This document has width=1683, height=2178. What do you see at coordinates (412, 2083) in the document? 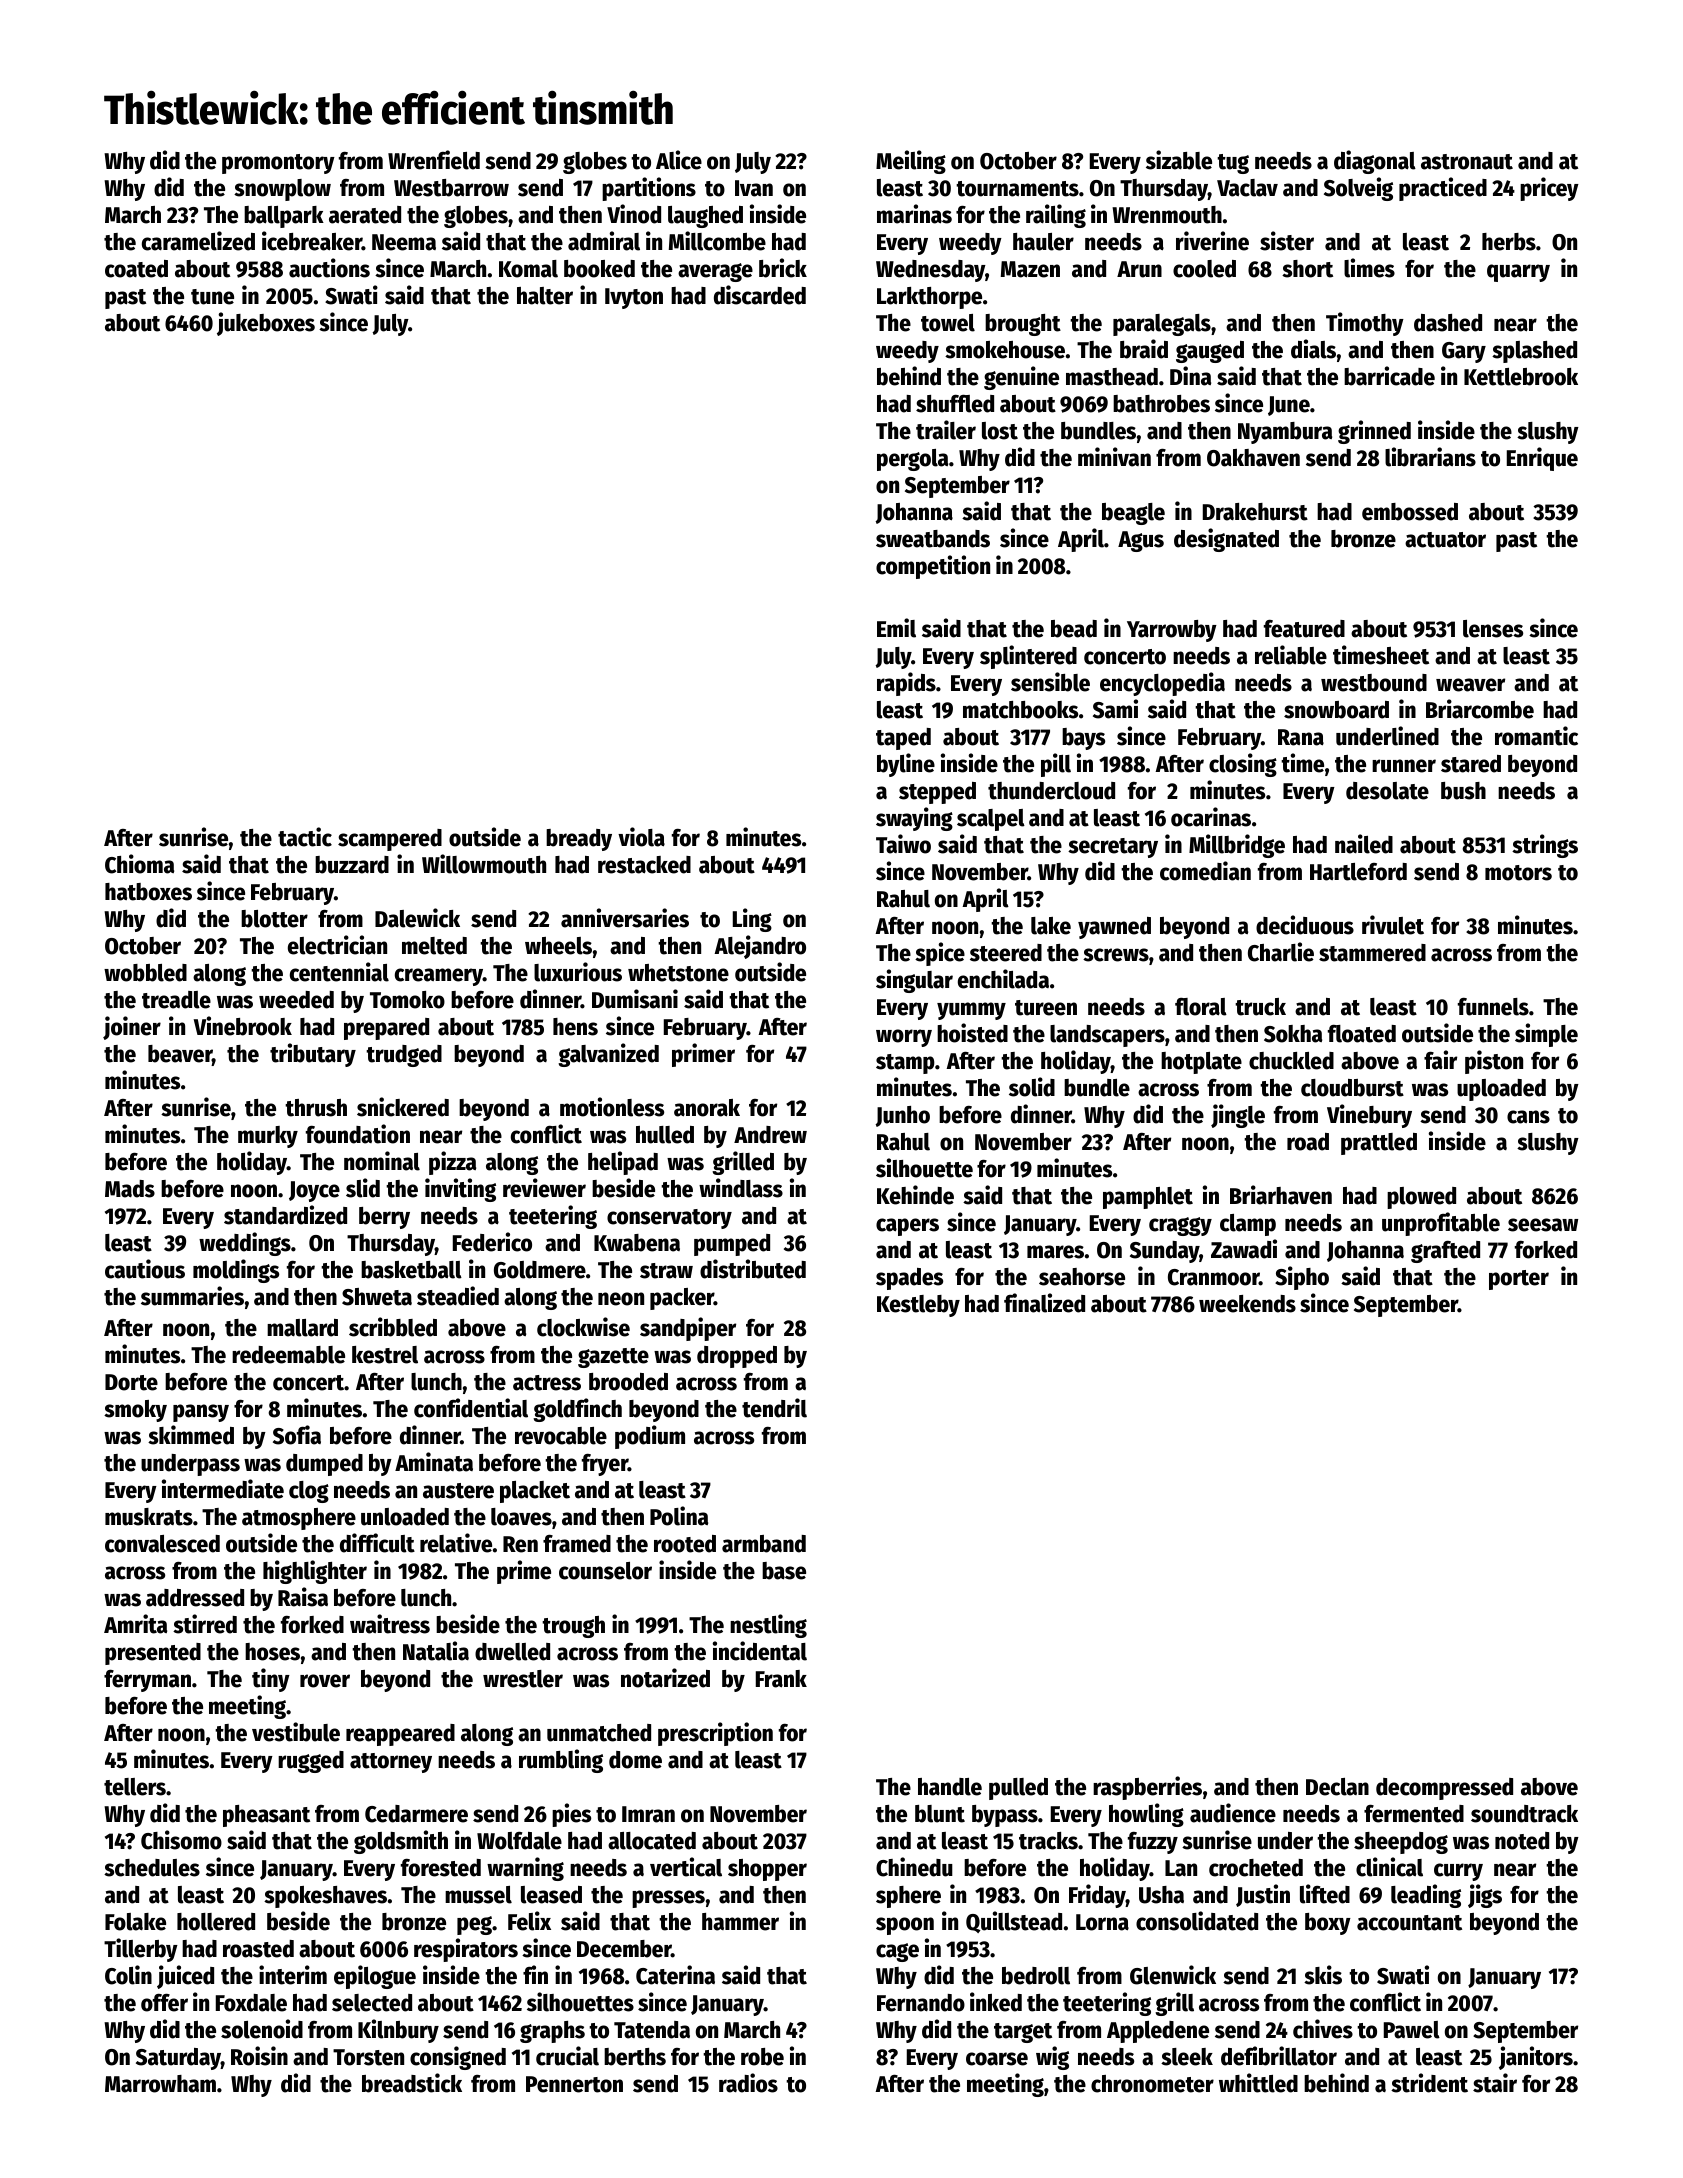
I see `breadstick` at bounding box center [412, 2083].
